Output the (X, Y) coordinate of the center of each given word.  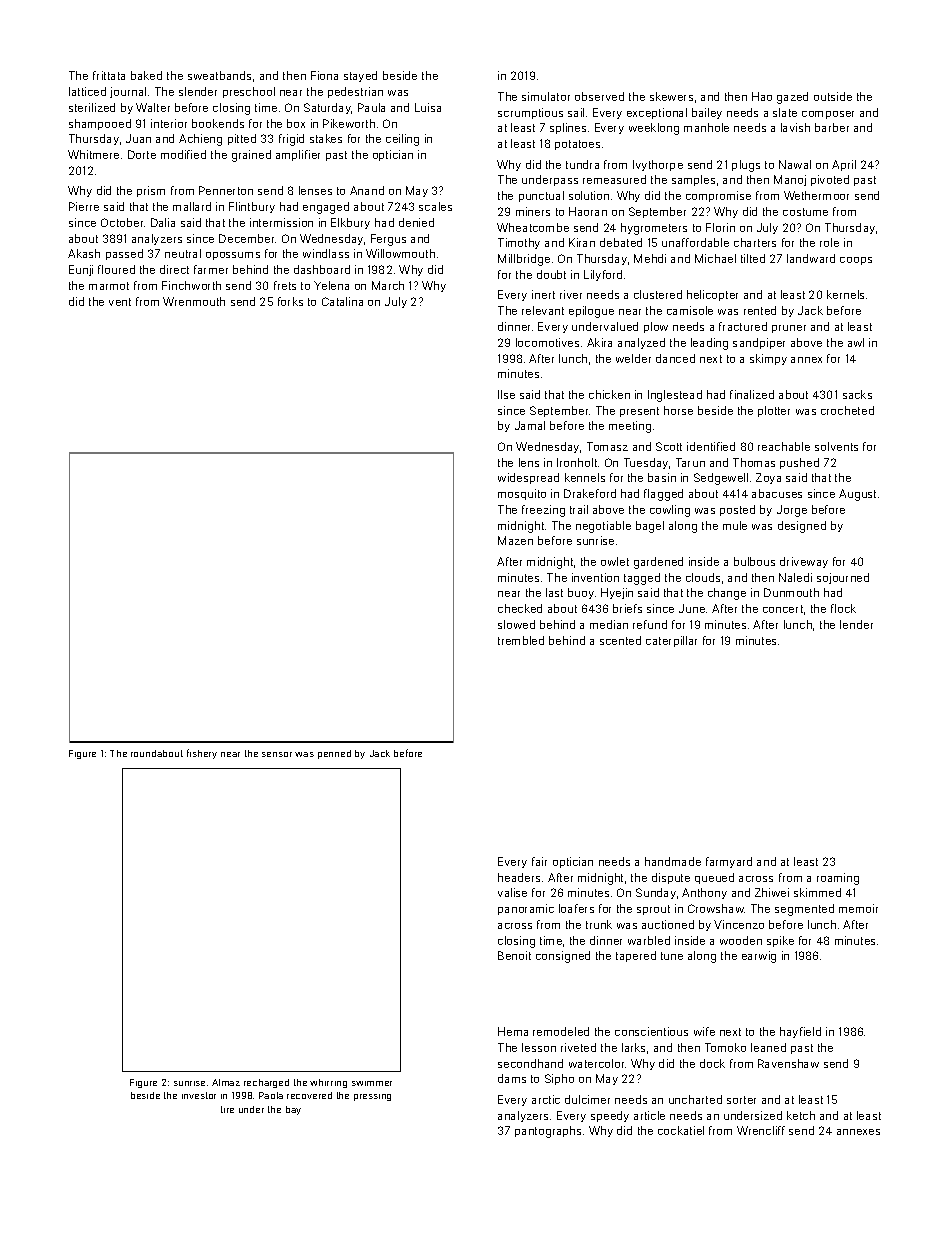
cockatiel (681, 1130)
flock (843, 608)
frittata (109, 75)
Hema (513, 1031)
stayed (360, 76)
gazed (792, 98)
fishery (202, 754)
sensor (277, 754)
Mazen (515, 540)
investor (199, 1095)
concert (783, 609)
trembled (521, 640)
